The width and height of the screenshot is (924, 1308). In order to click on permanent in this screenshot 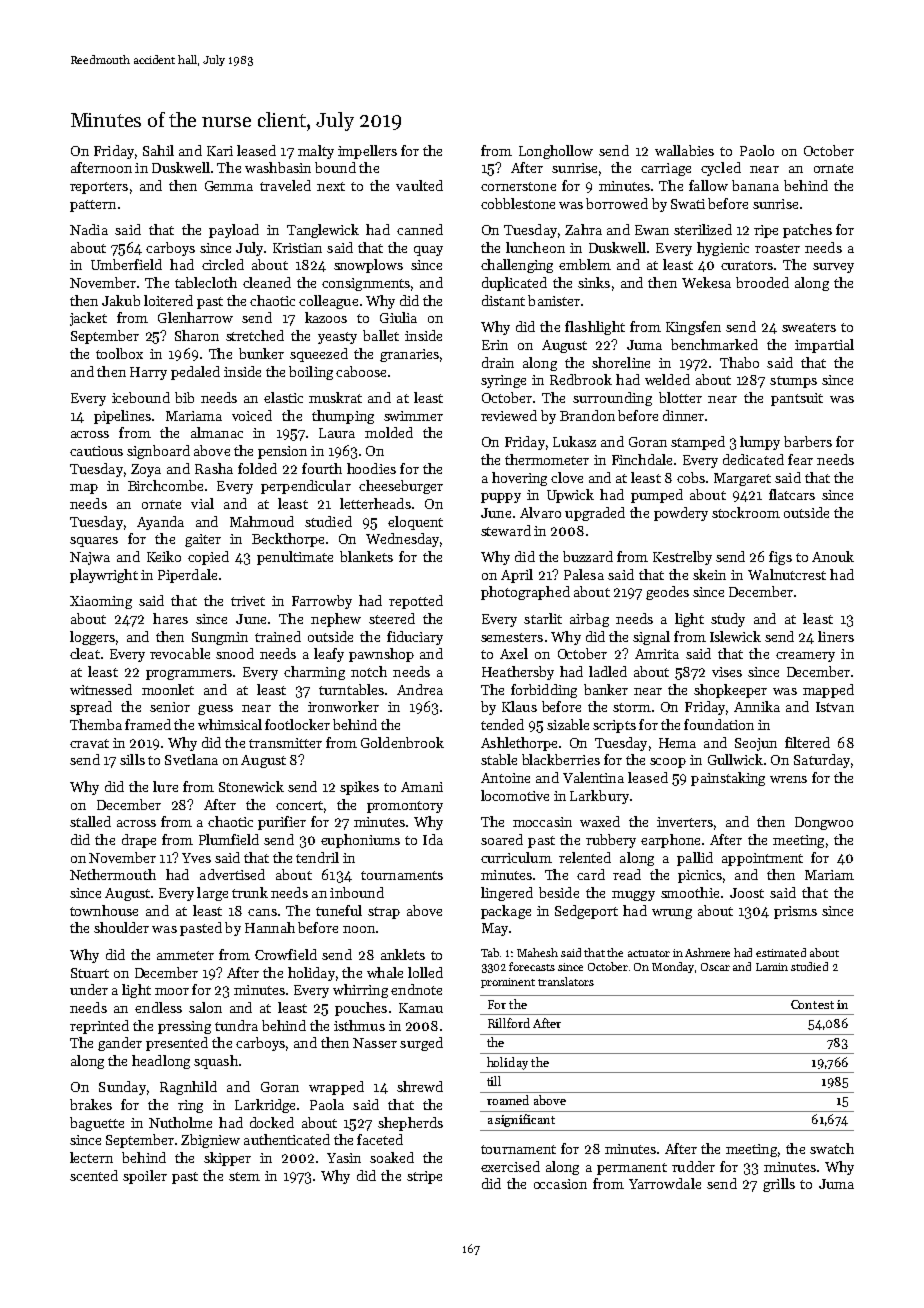, I will do `click(632, 1169)`.
